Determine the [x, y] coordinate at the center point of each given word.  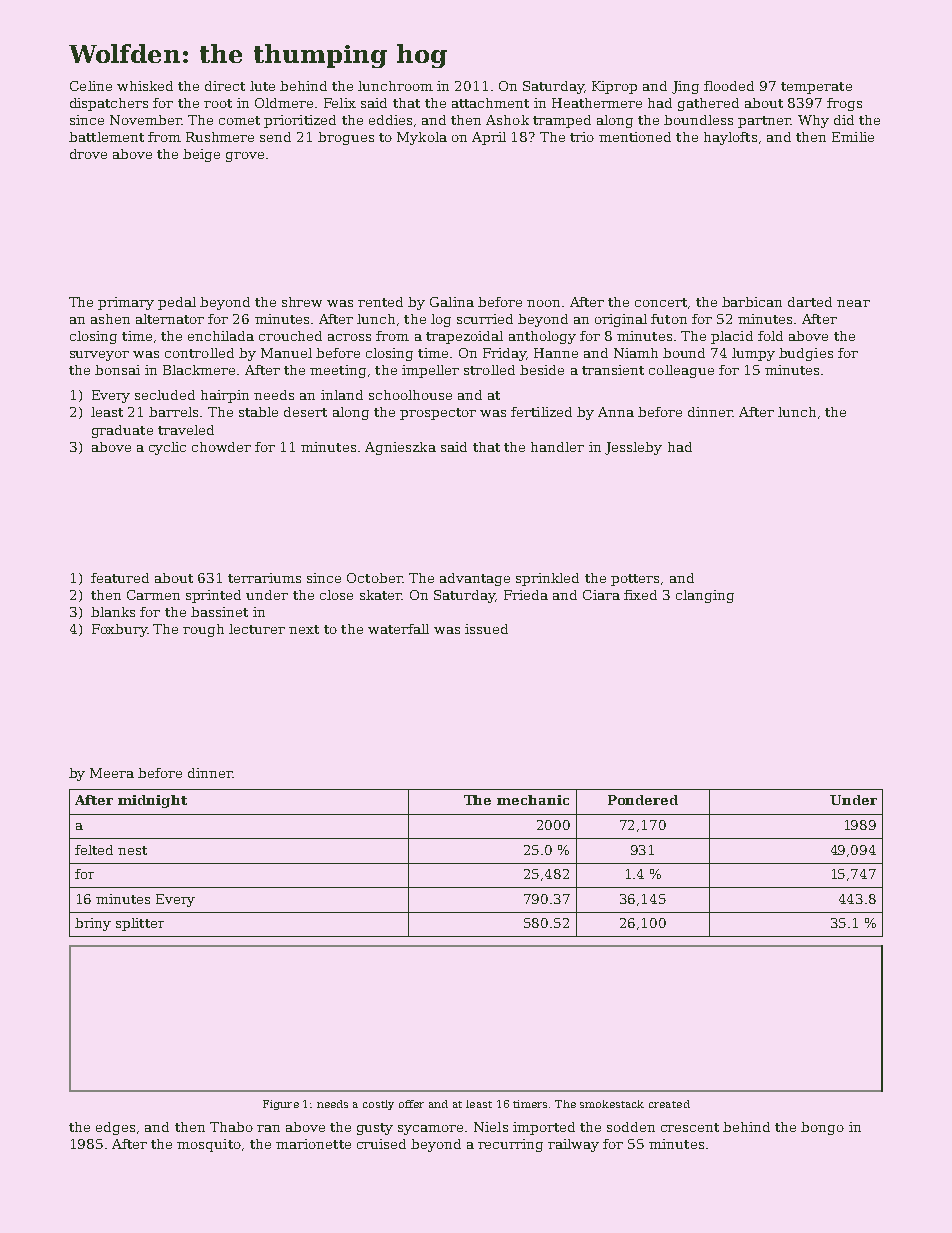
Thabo [231, 1127]
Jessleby [633, 448]
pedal [177, 303]
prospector [438, 414]
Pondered [643, 800]
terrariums [264, 578]
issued [486, 629]
